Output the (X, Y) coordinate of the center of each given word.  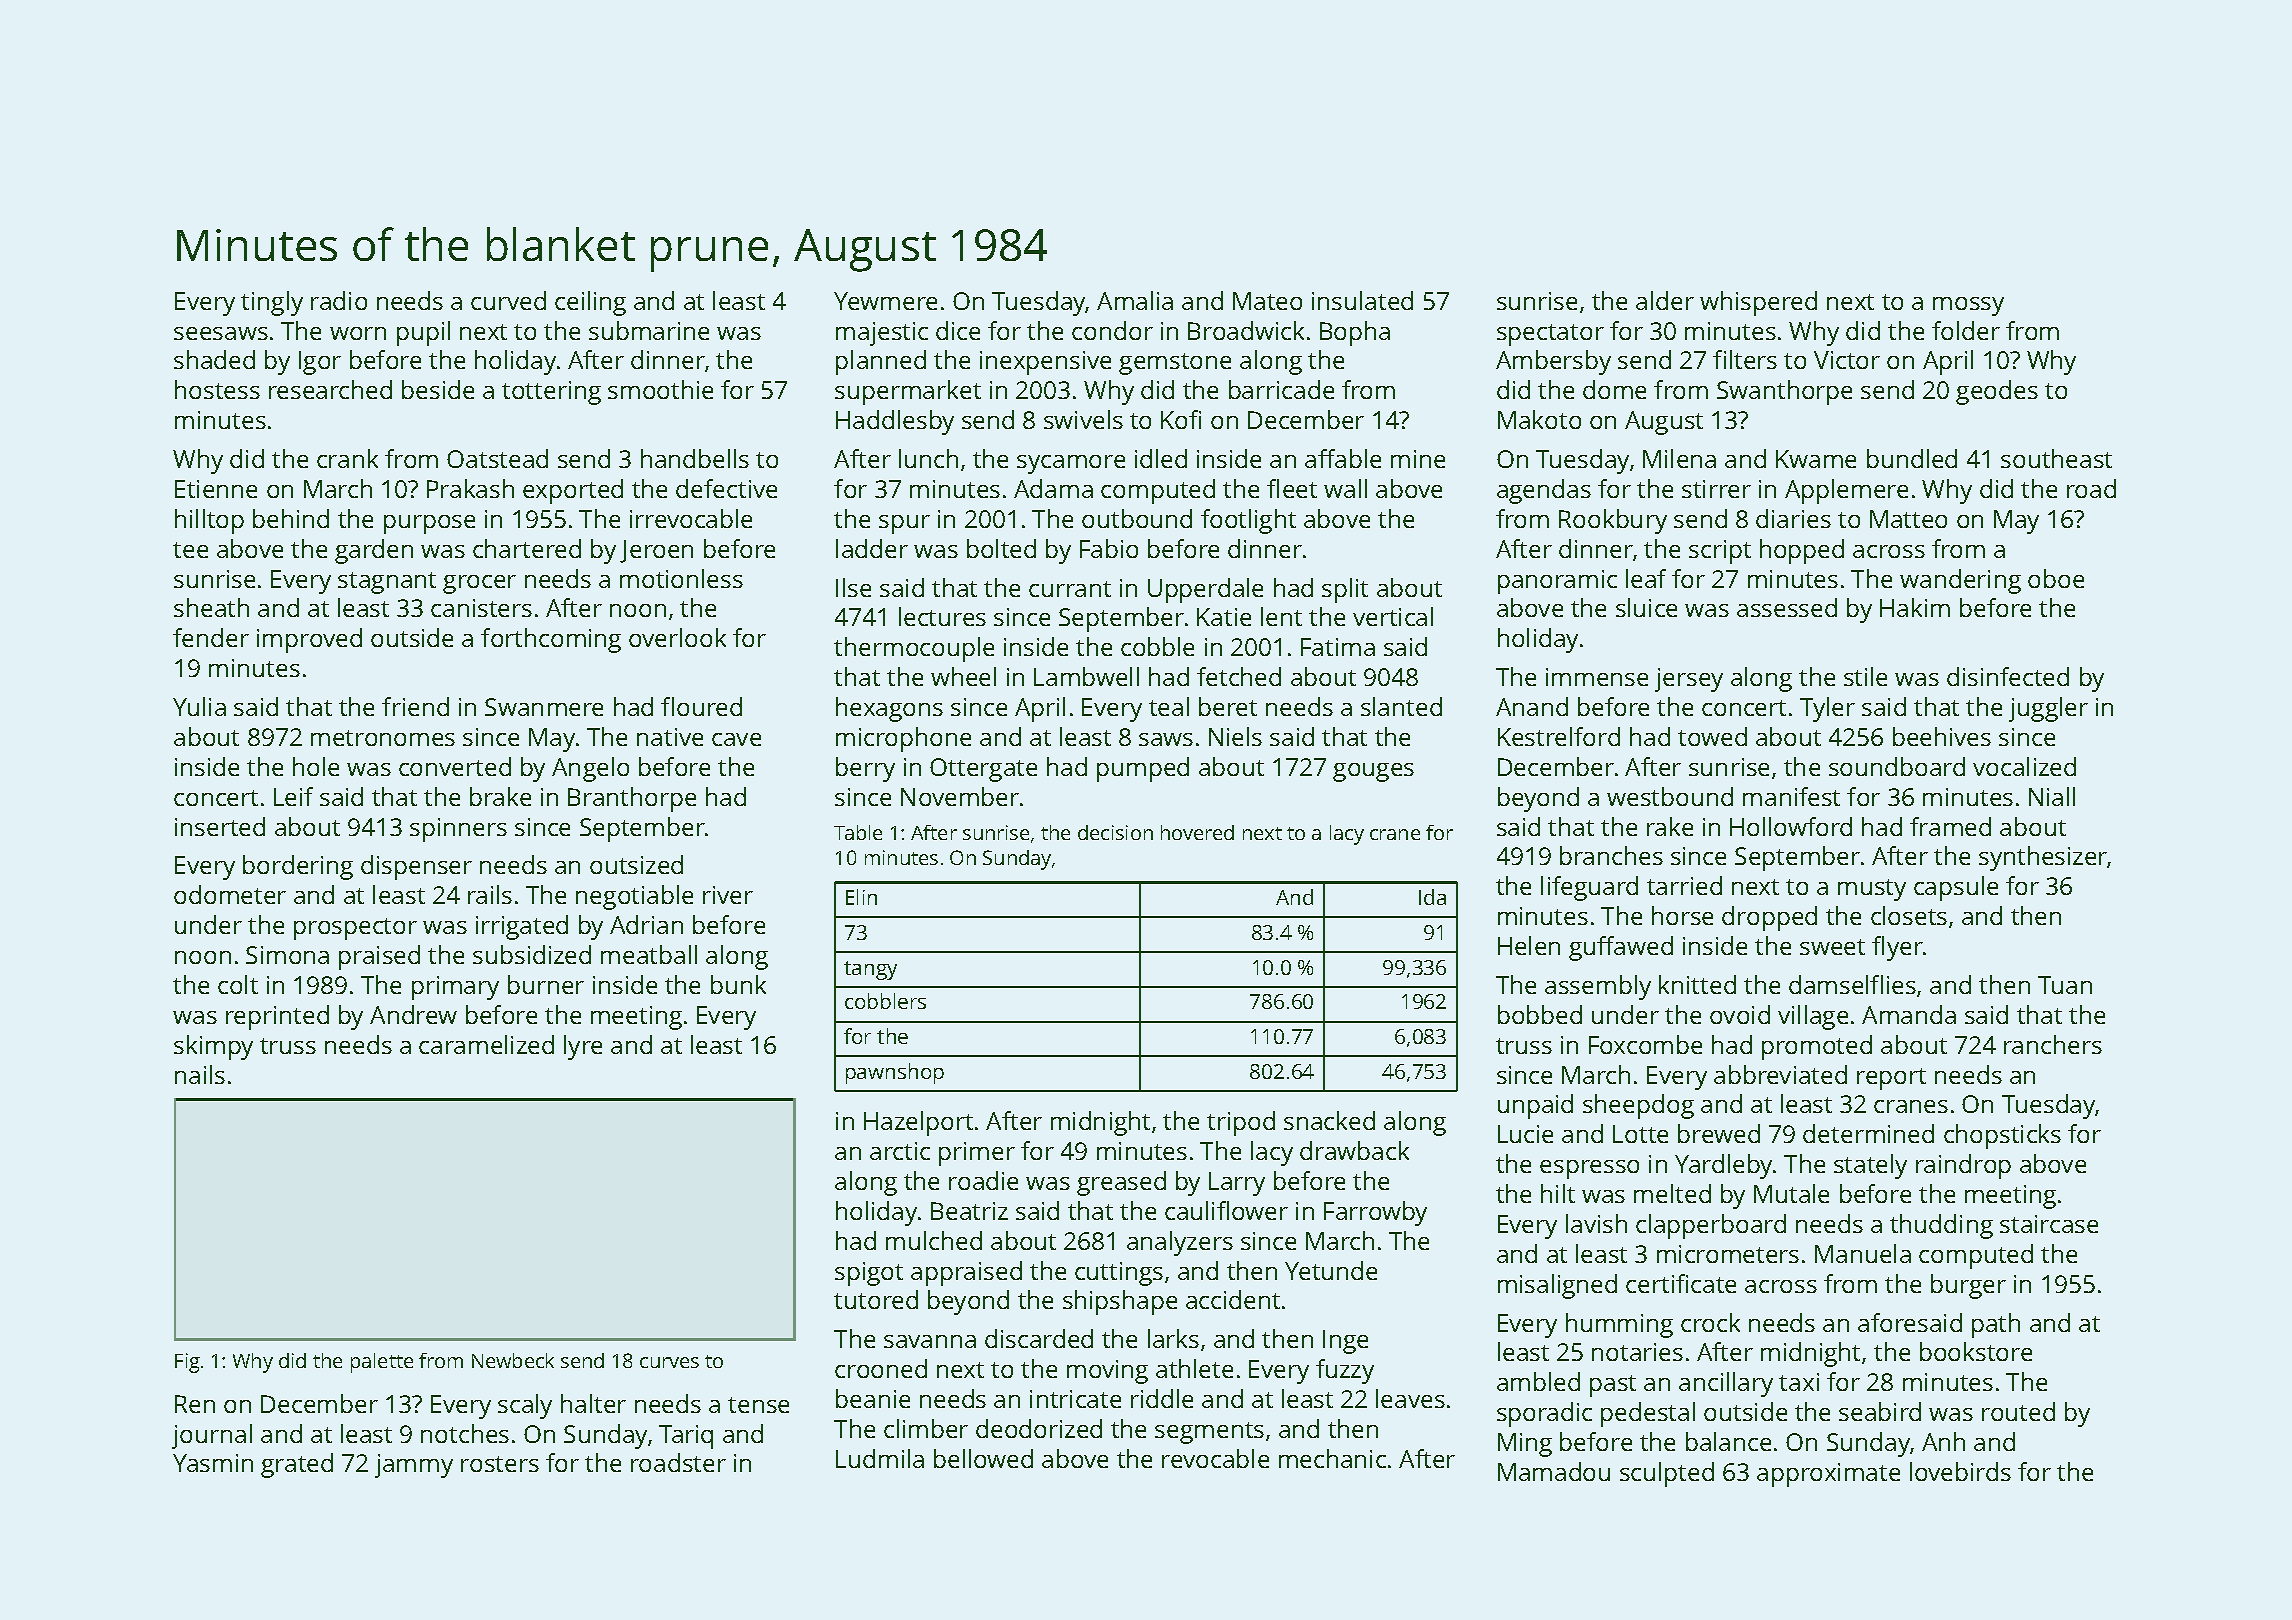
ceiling (590, 303)
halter (593, 1403)
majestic (882, 334)
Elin (861, 897)
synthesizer (2043, 858)
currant (1070, 589)
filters (1745, 359)
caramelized (486, 1044)
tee (190, 550)
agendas (1544, 491)
